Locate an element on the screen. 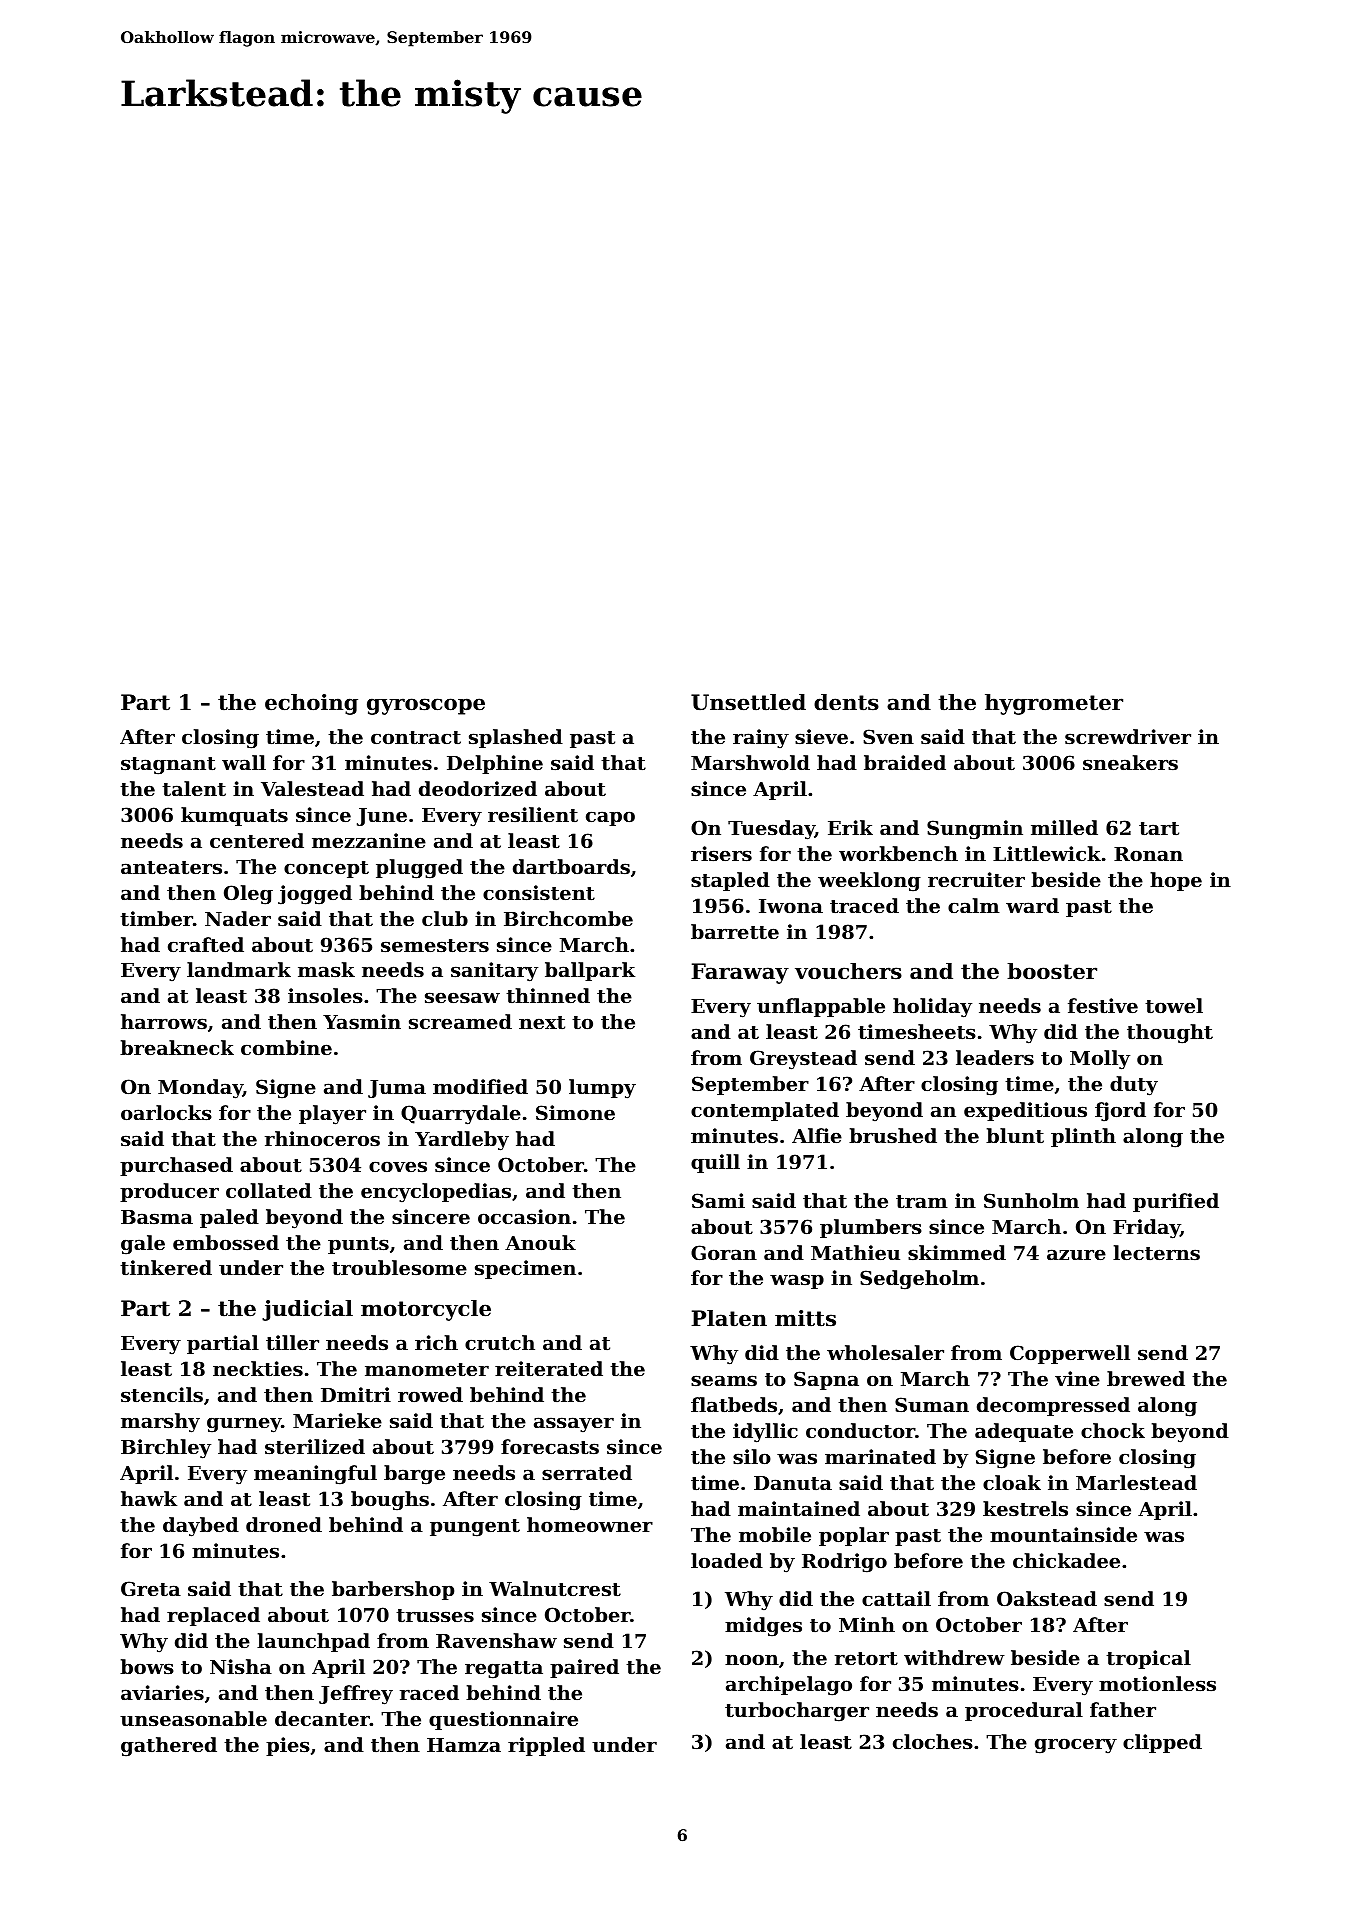  decanter is located at coordinates (322, 1719).
